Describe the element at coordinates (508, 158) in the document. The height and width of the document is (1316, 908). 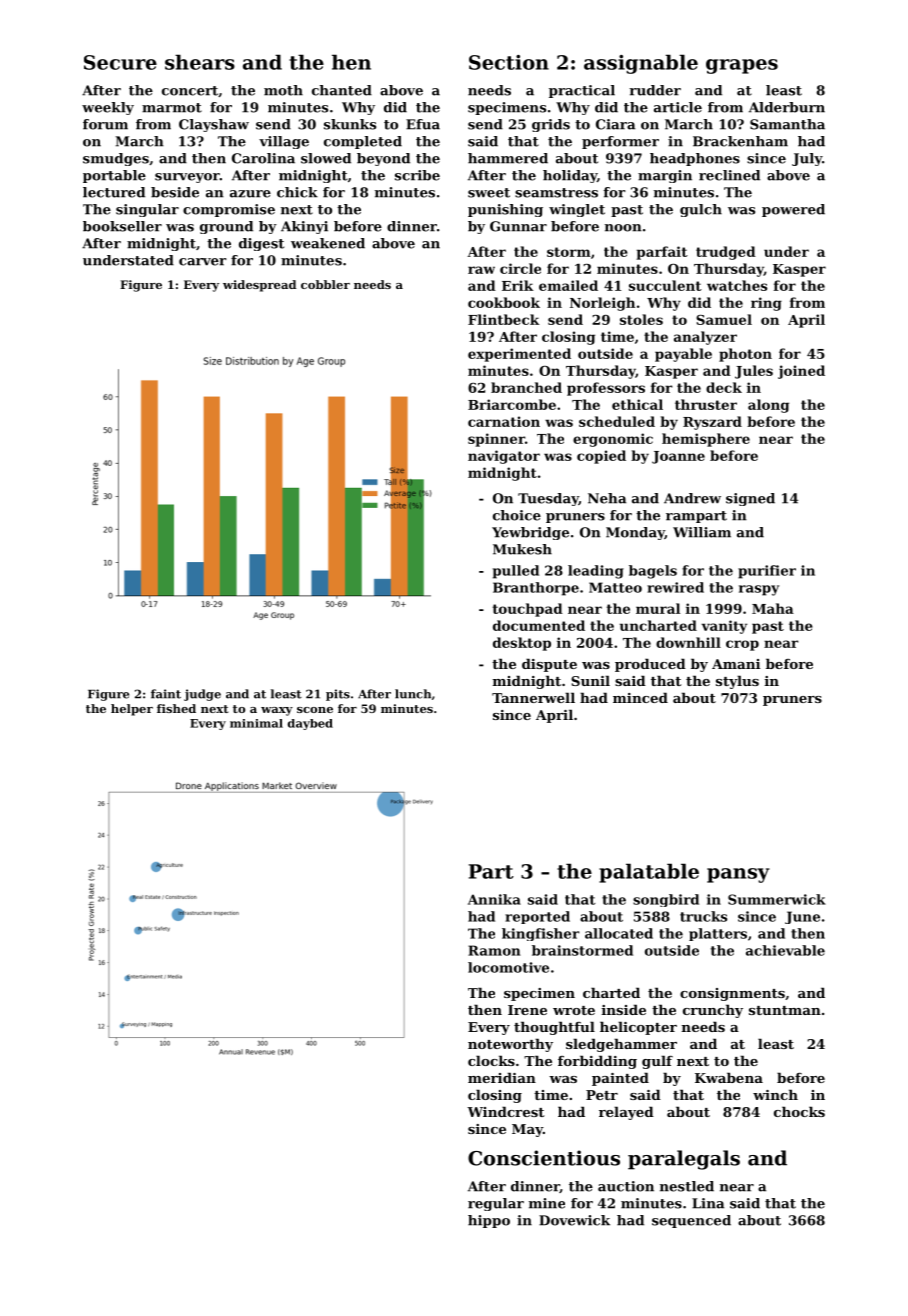
I see `hammered` at that location.
